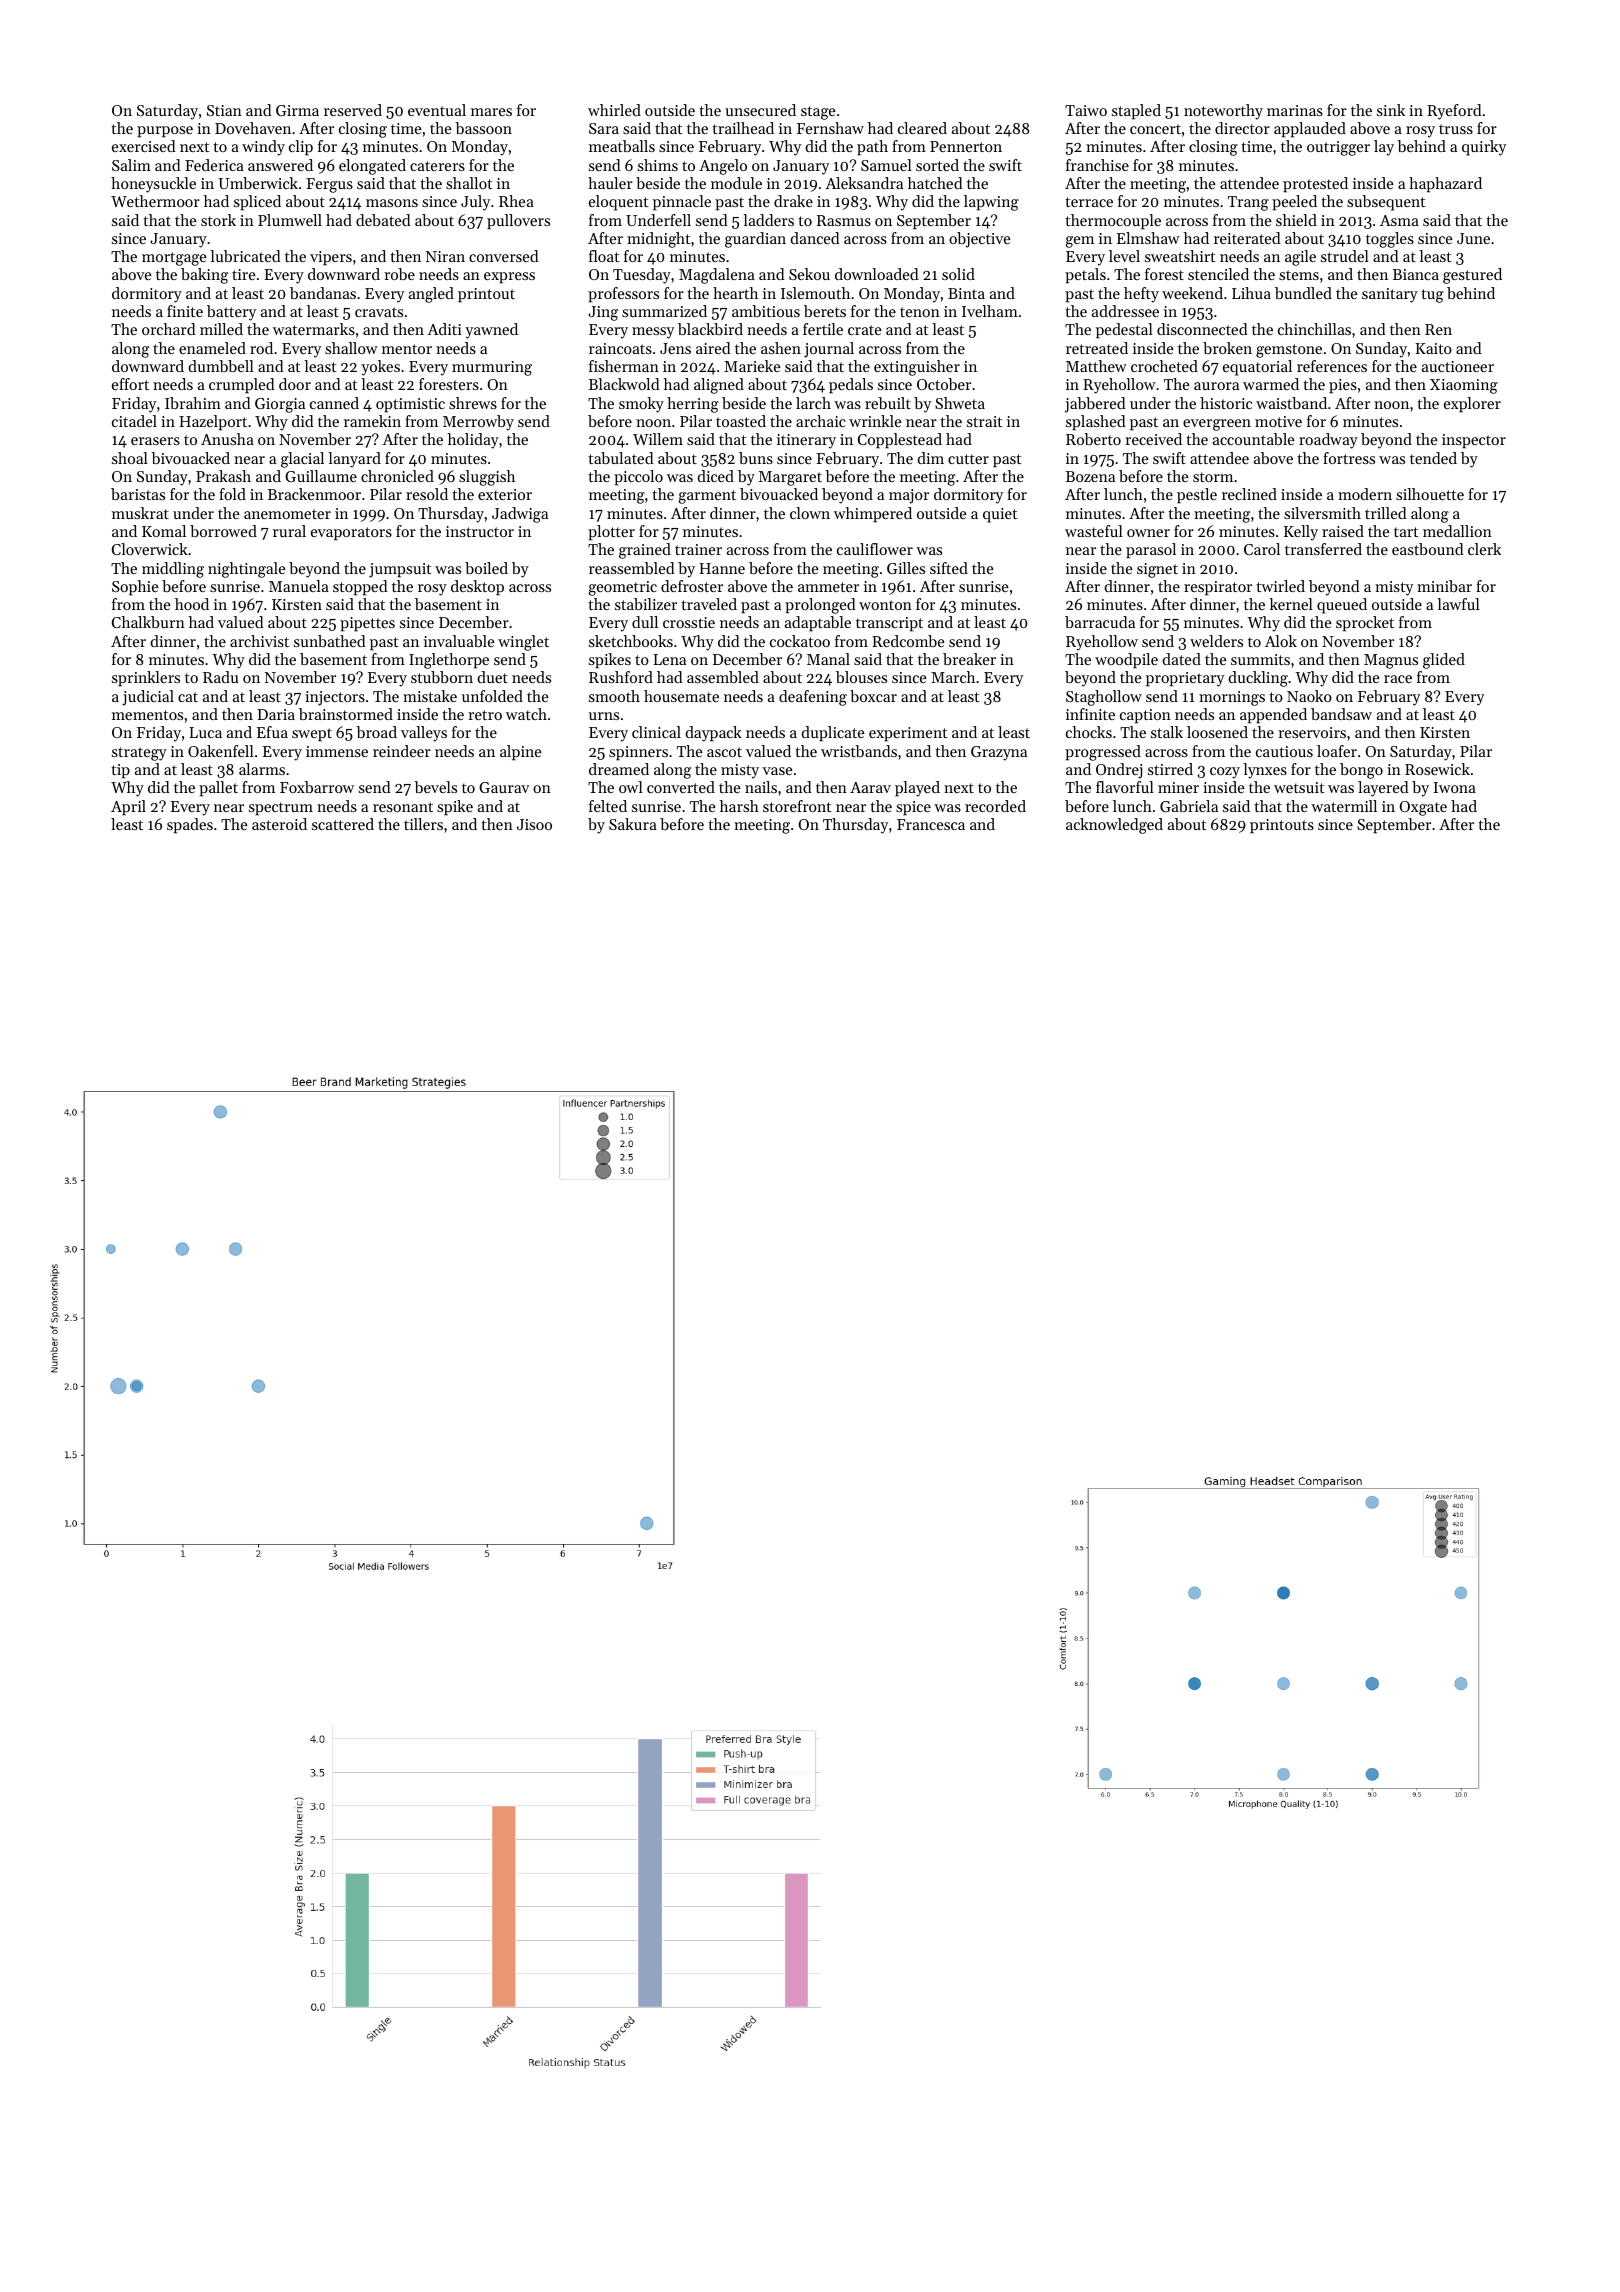  I want to click on Guillaume, so click(321, 476).
